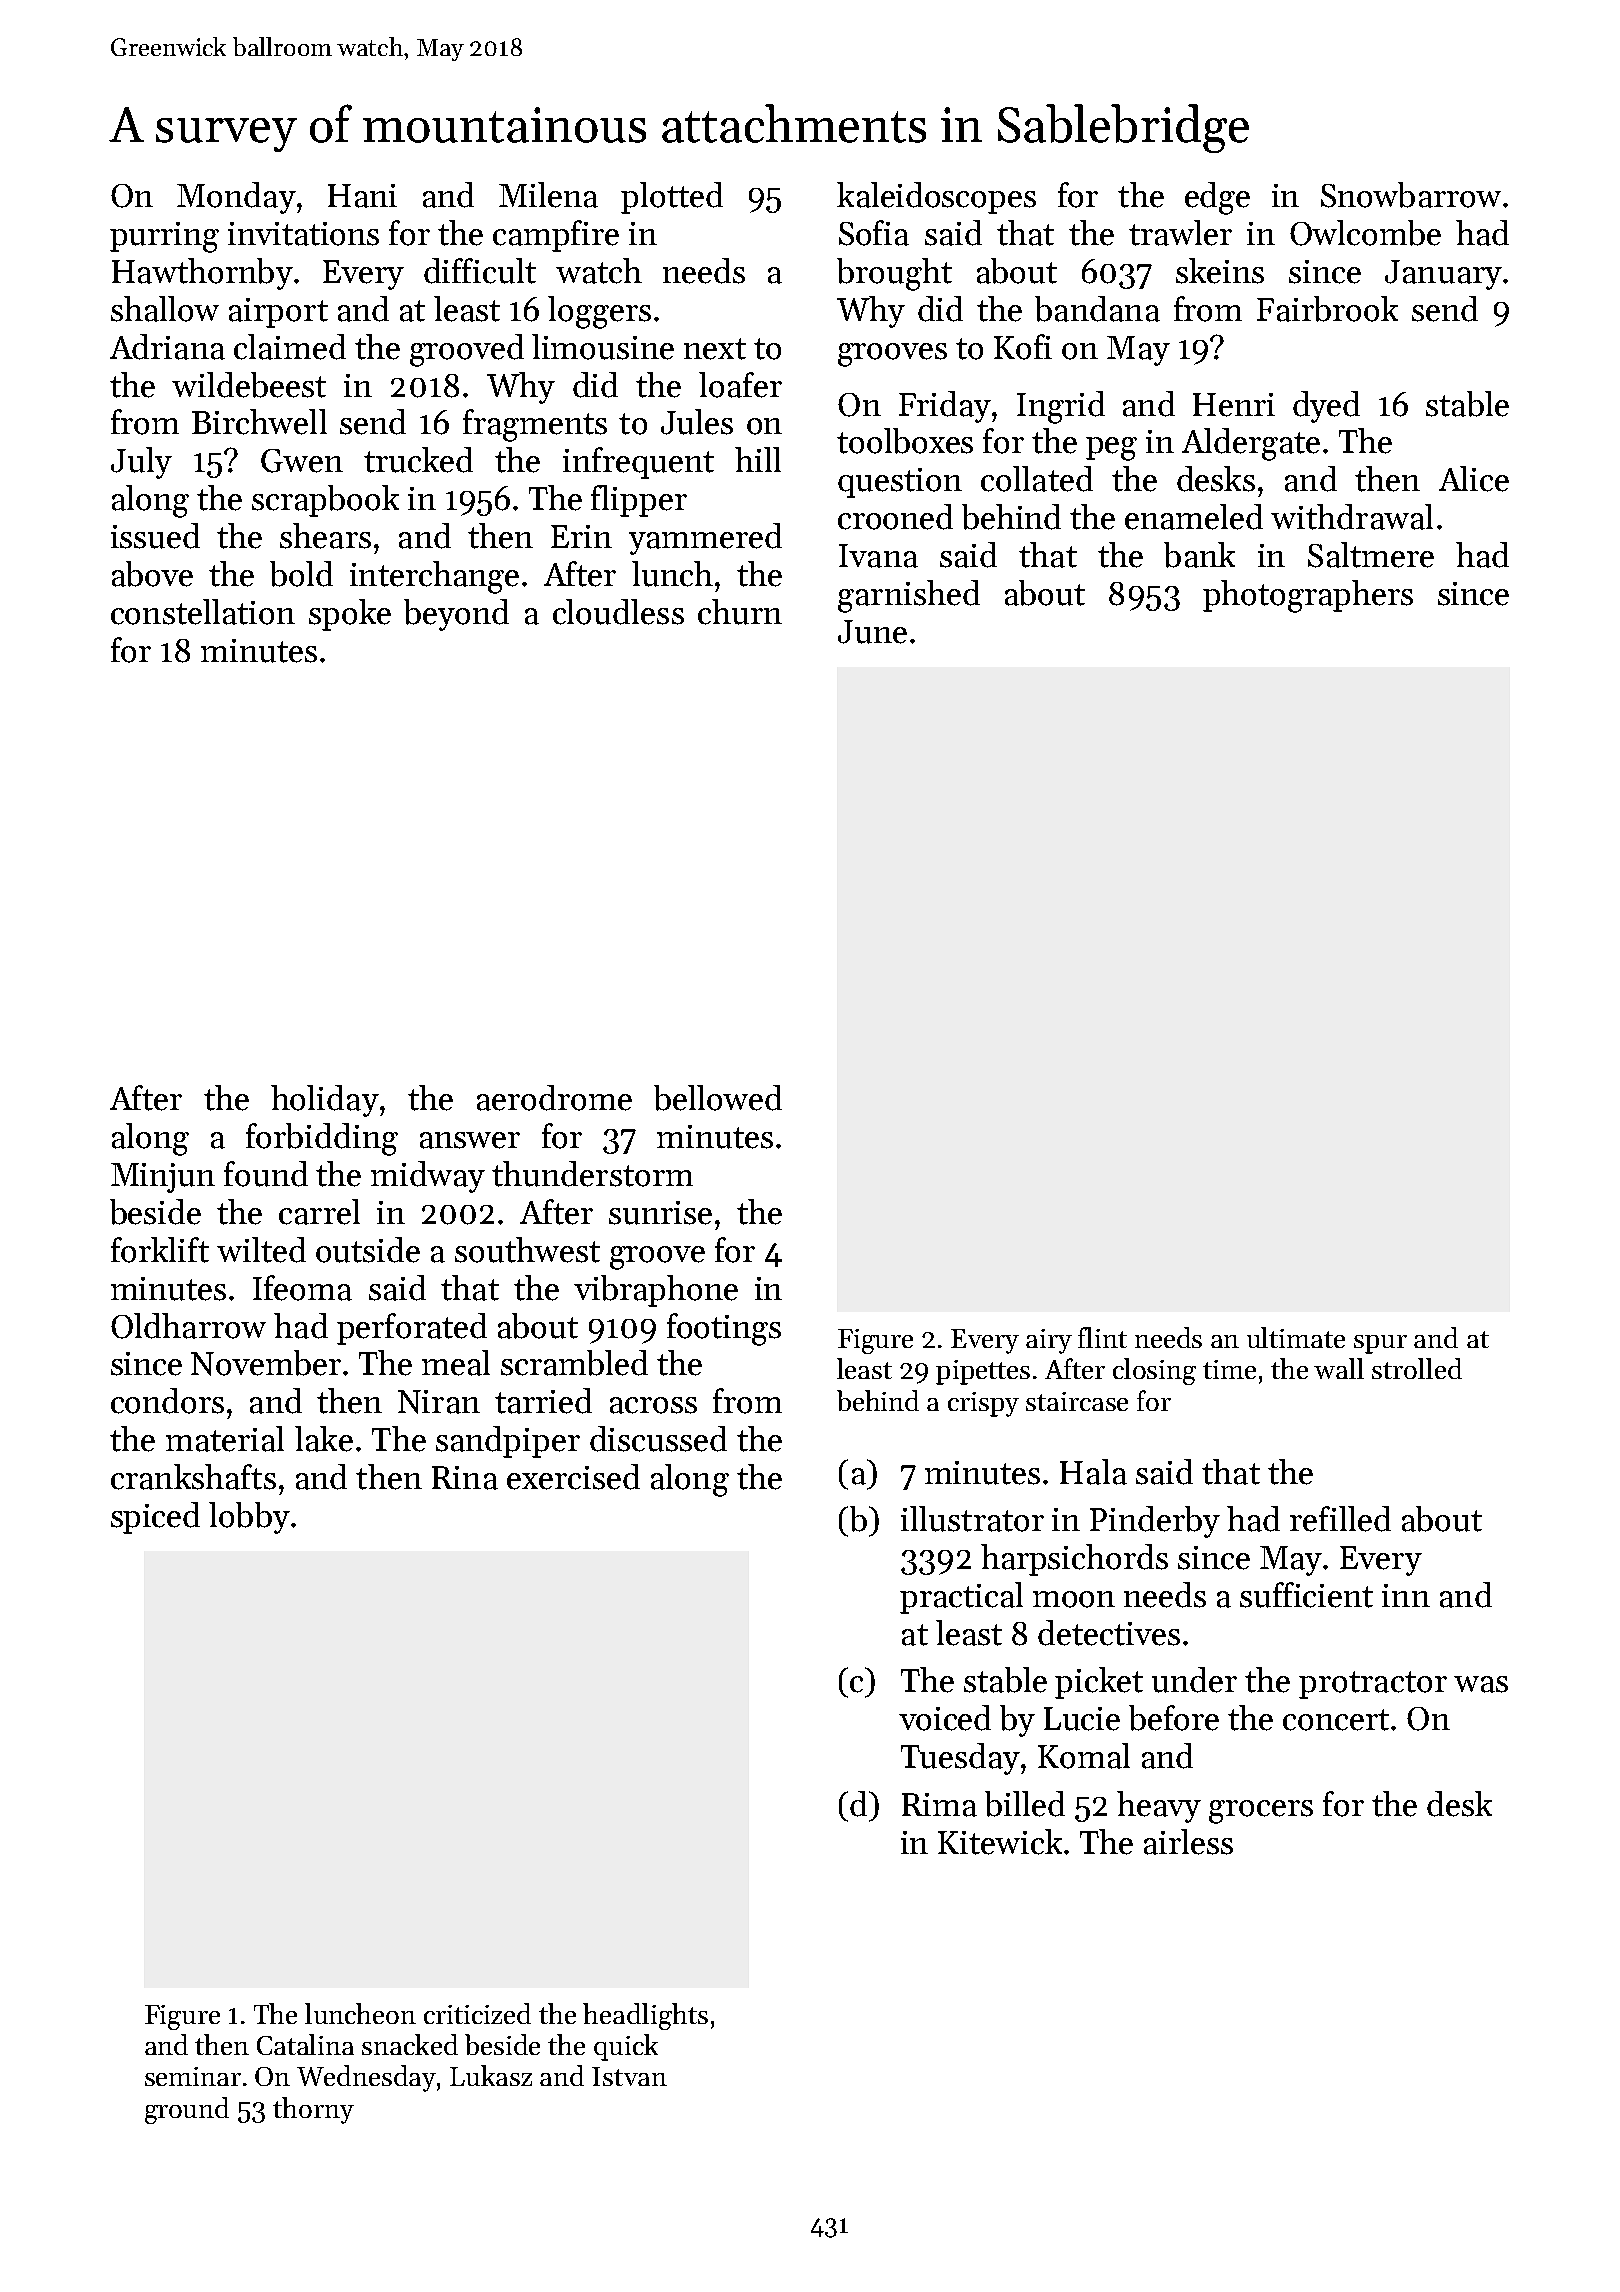 This screenshot has width=1620, height=2292. Describe the element at coordinates (160, 1250) in the screenshot. I see `forklift` at that location.
